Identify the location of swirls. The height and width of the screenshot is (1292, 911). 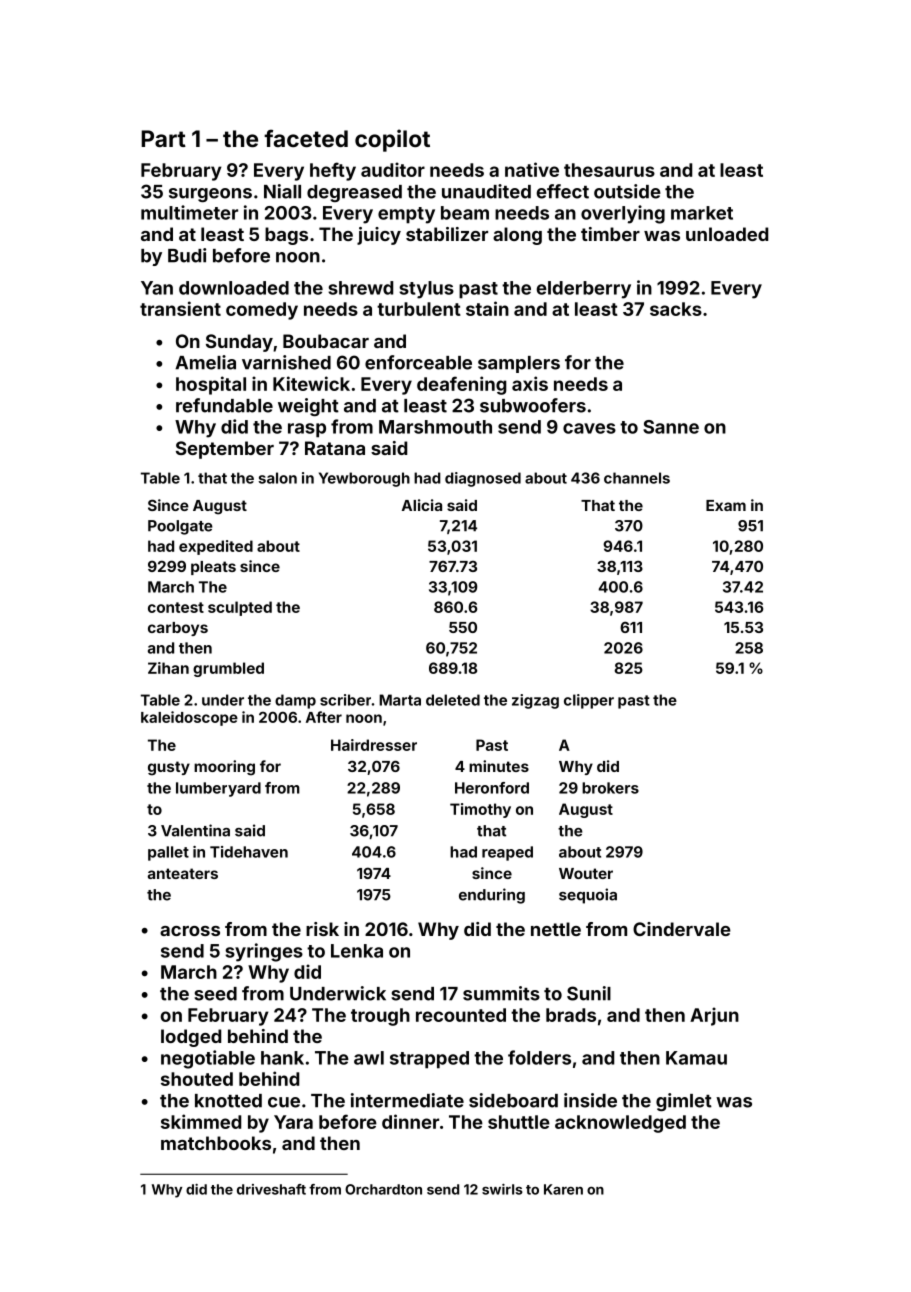
(502, 1189).
